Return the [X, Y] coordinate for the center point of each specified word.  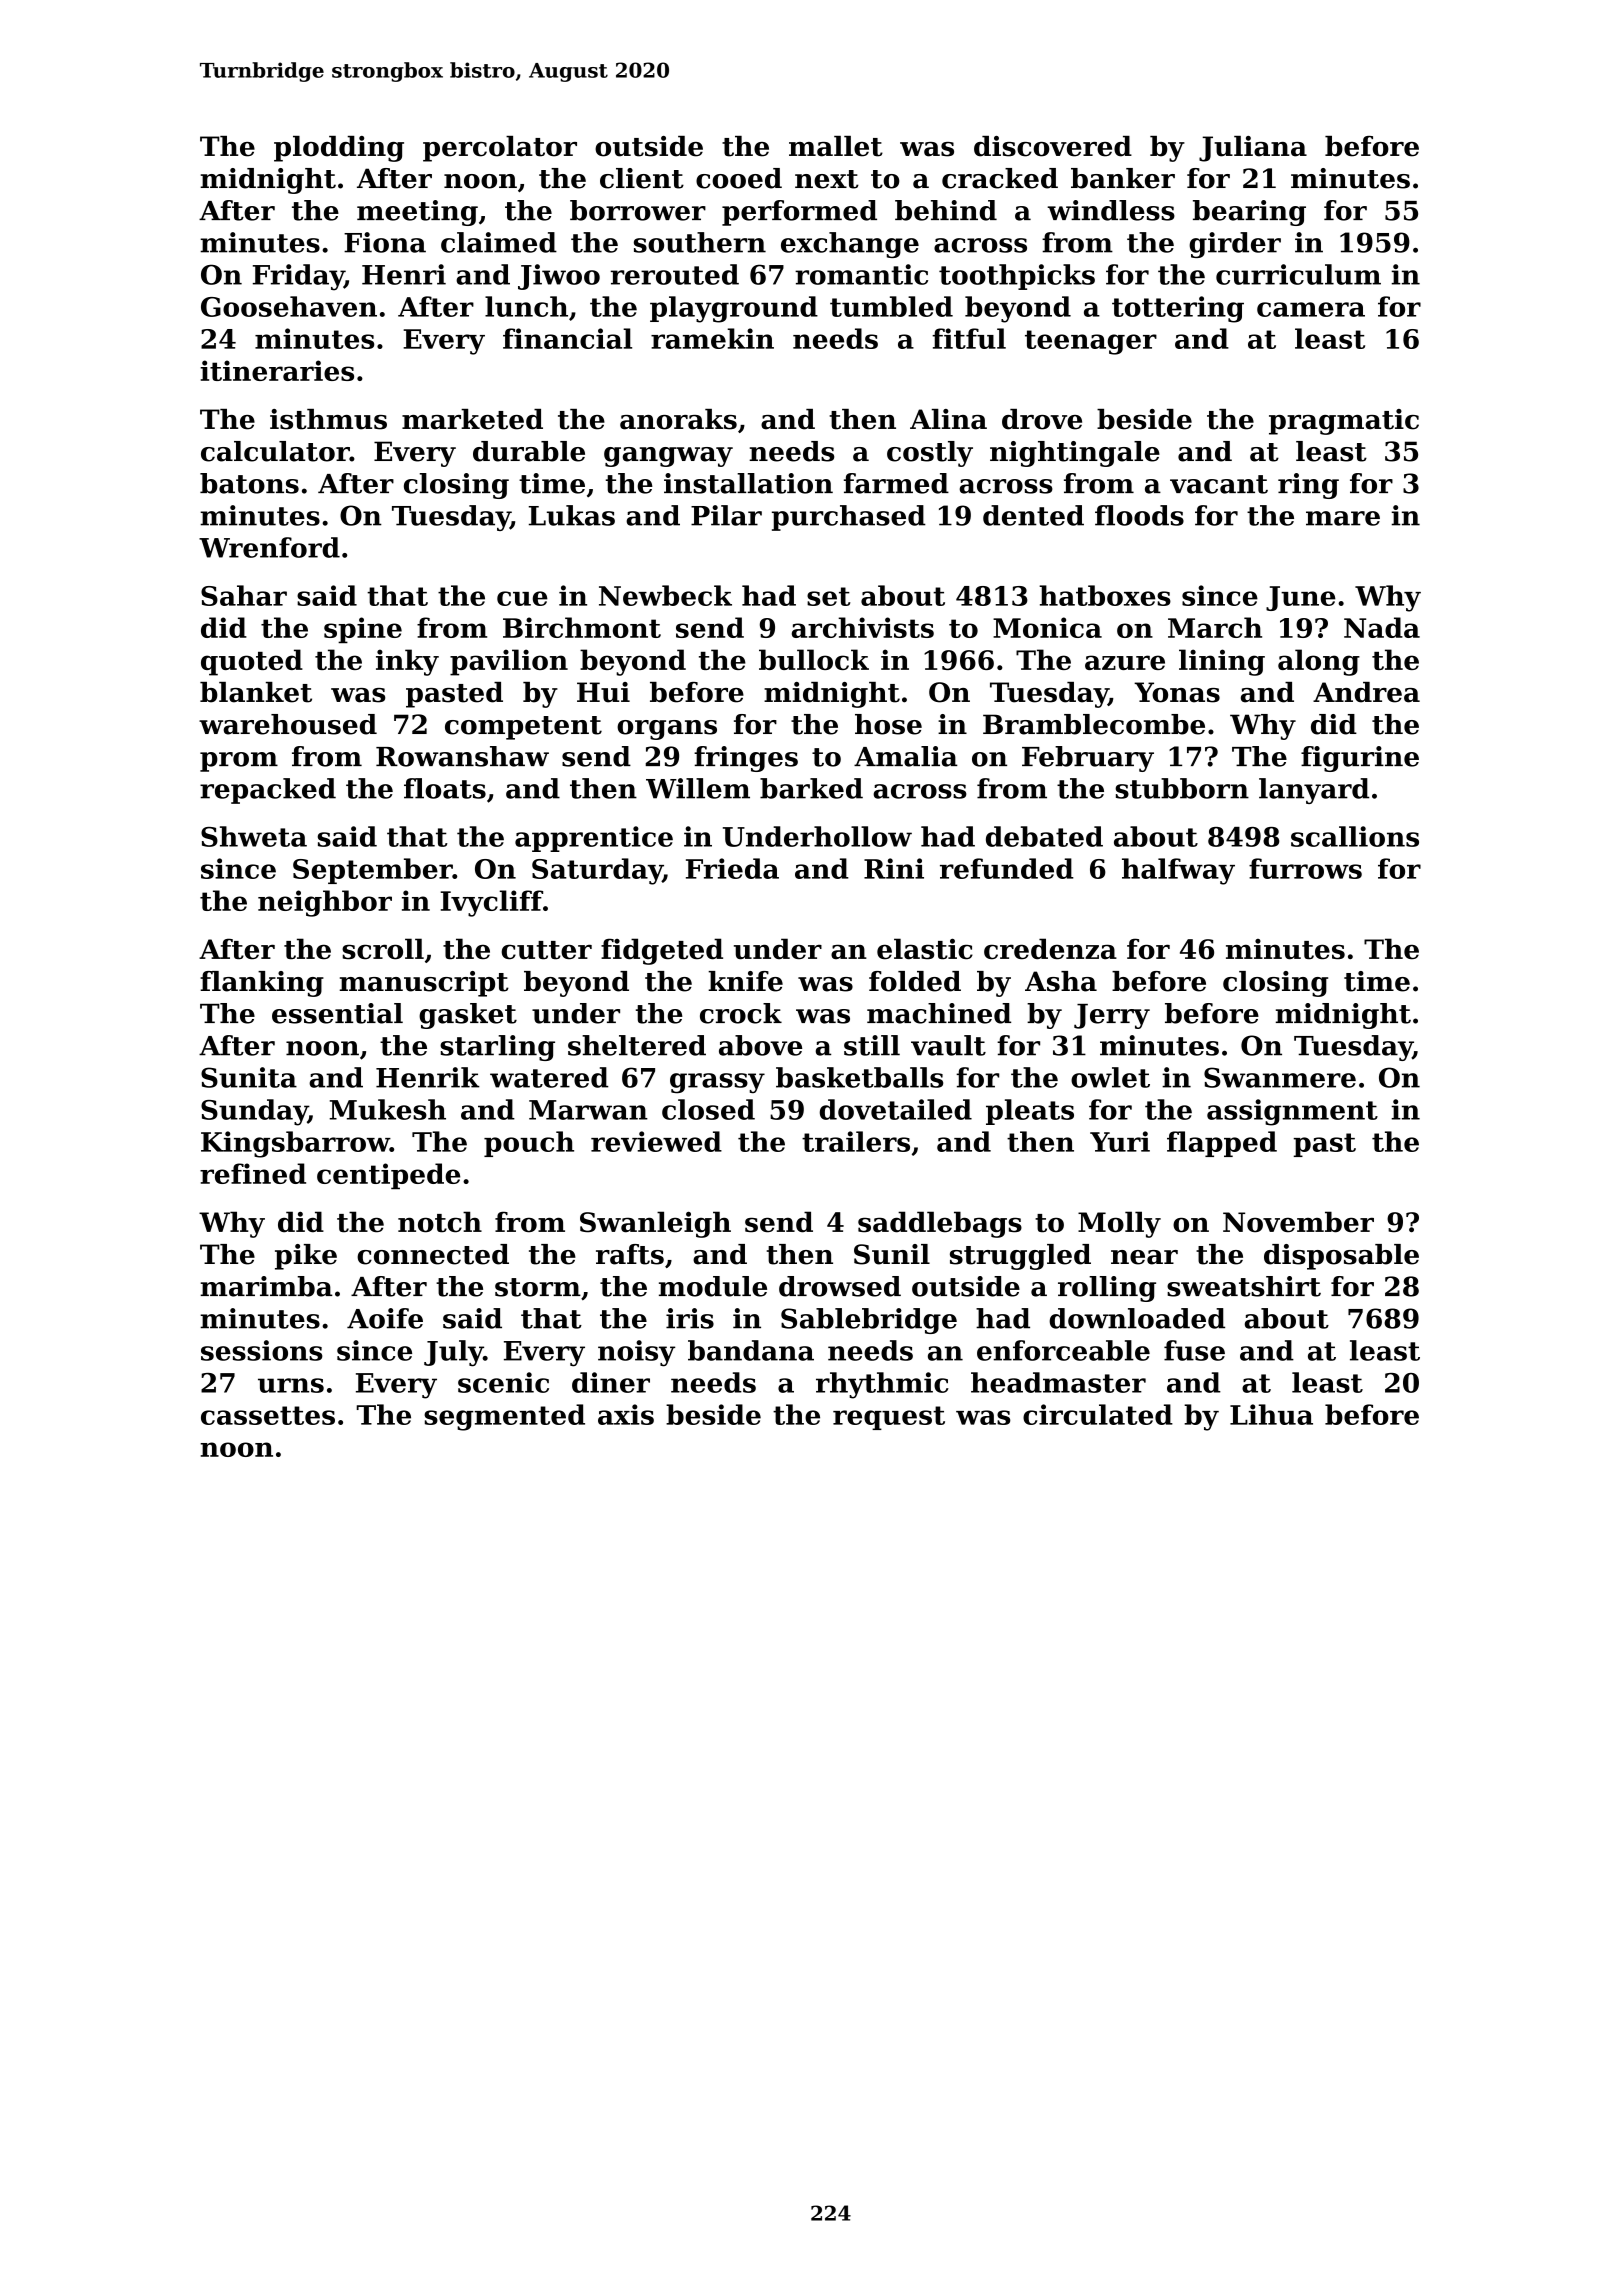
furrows [1305, 868]
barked [811, 788]
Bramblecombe [1094, 724]
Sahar [244, 595]
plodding [339, 149]
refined [253, 1173]
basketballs [859, 1077]
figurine [1360, 759]
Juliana [1253, 149]
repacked [268, 791]
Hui [603, 692]
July [453, 1353]
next [827, 179]
